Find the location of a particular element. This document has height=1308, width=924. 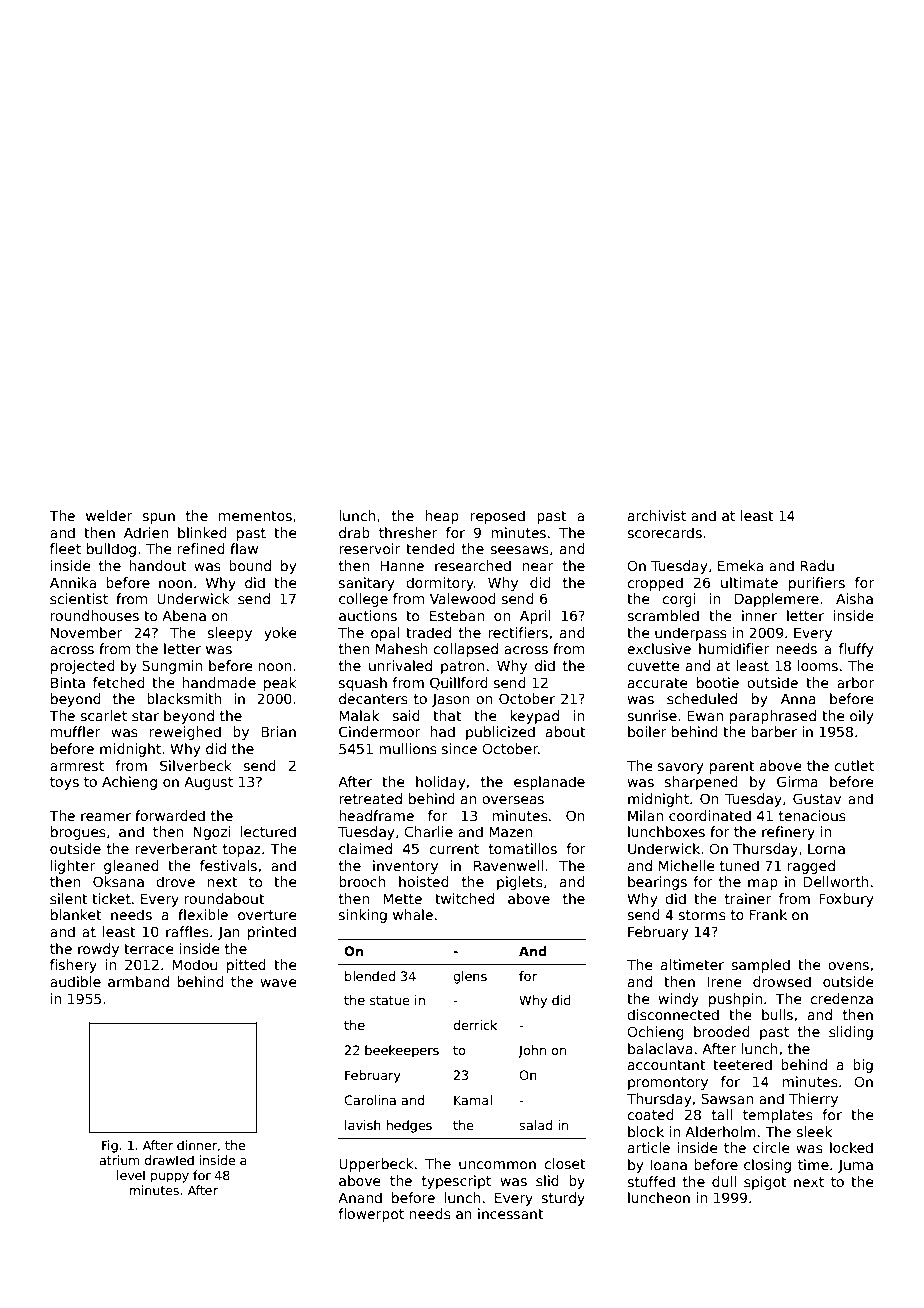

mementos is located at coordinates (255, 516).
